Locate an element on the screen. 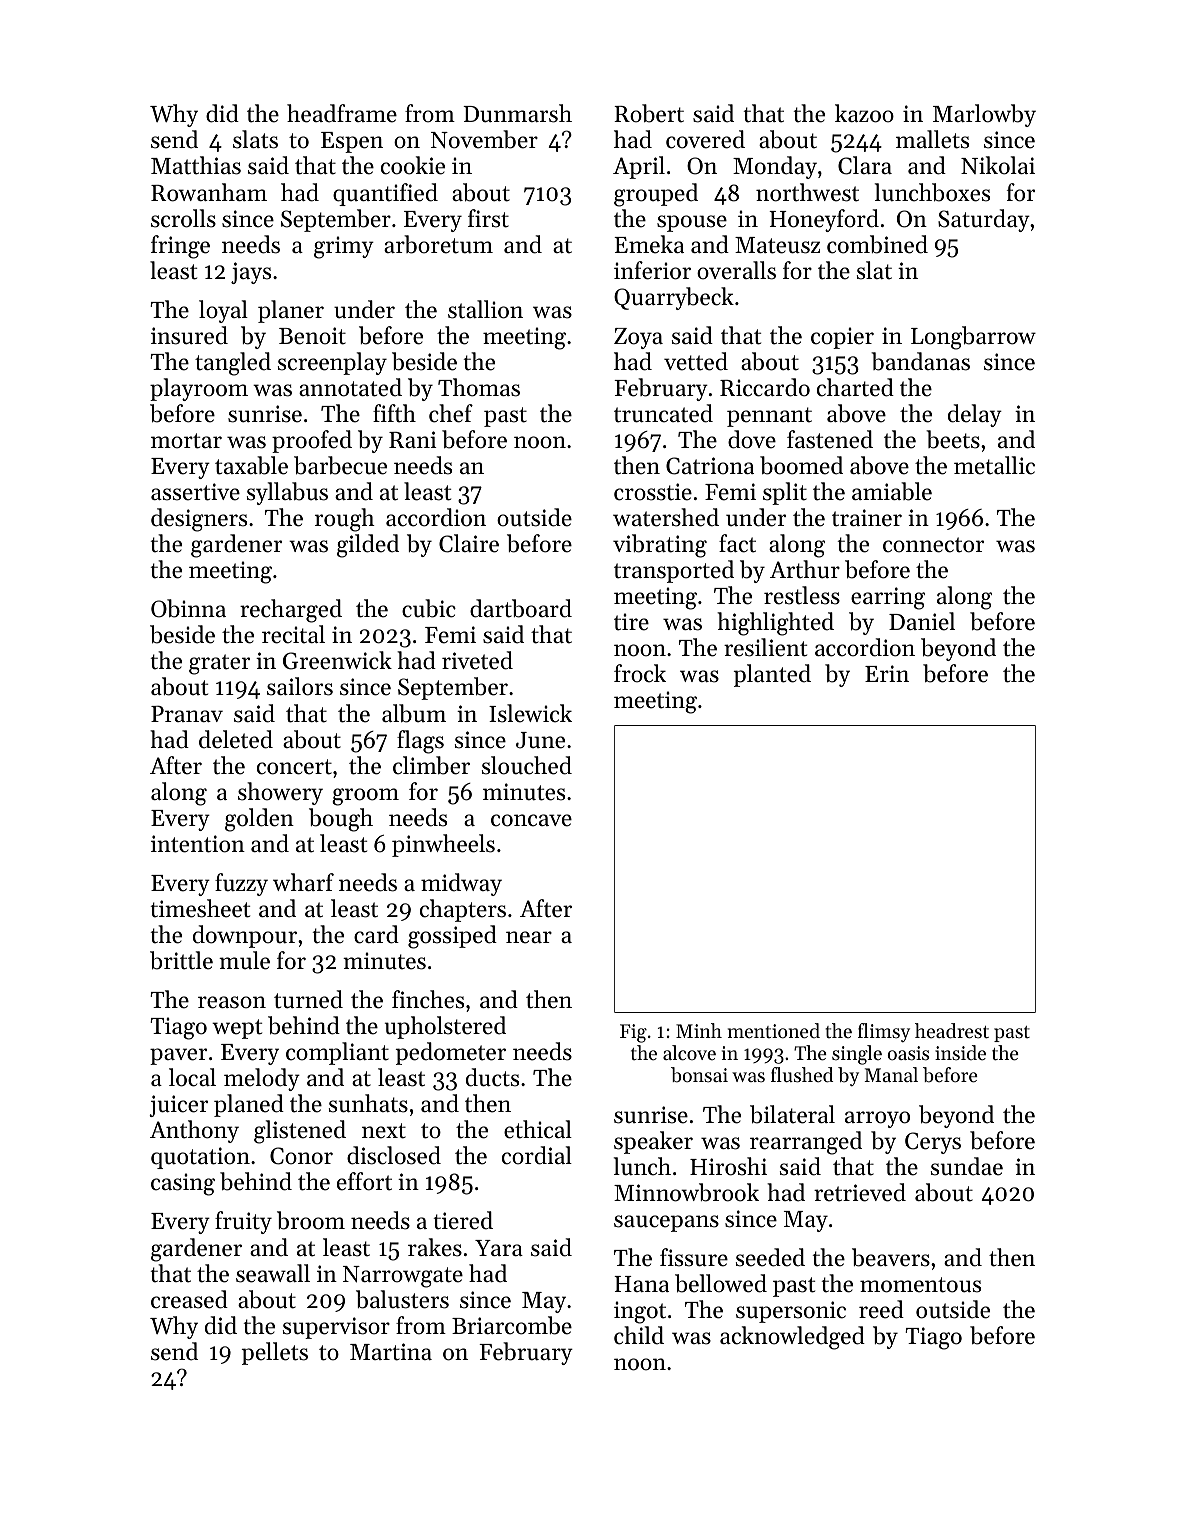  speaker is located at coordinates (653, 1142).
